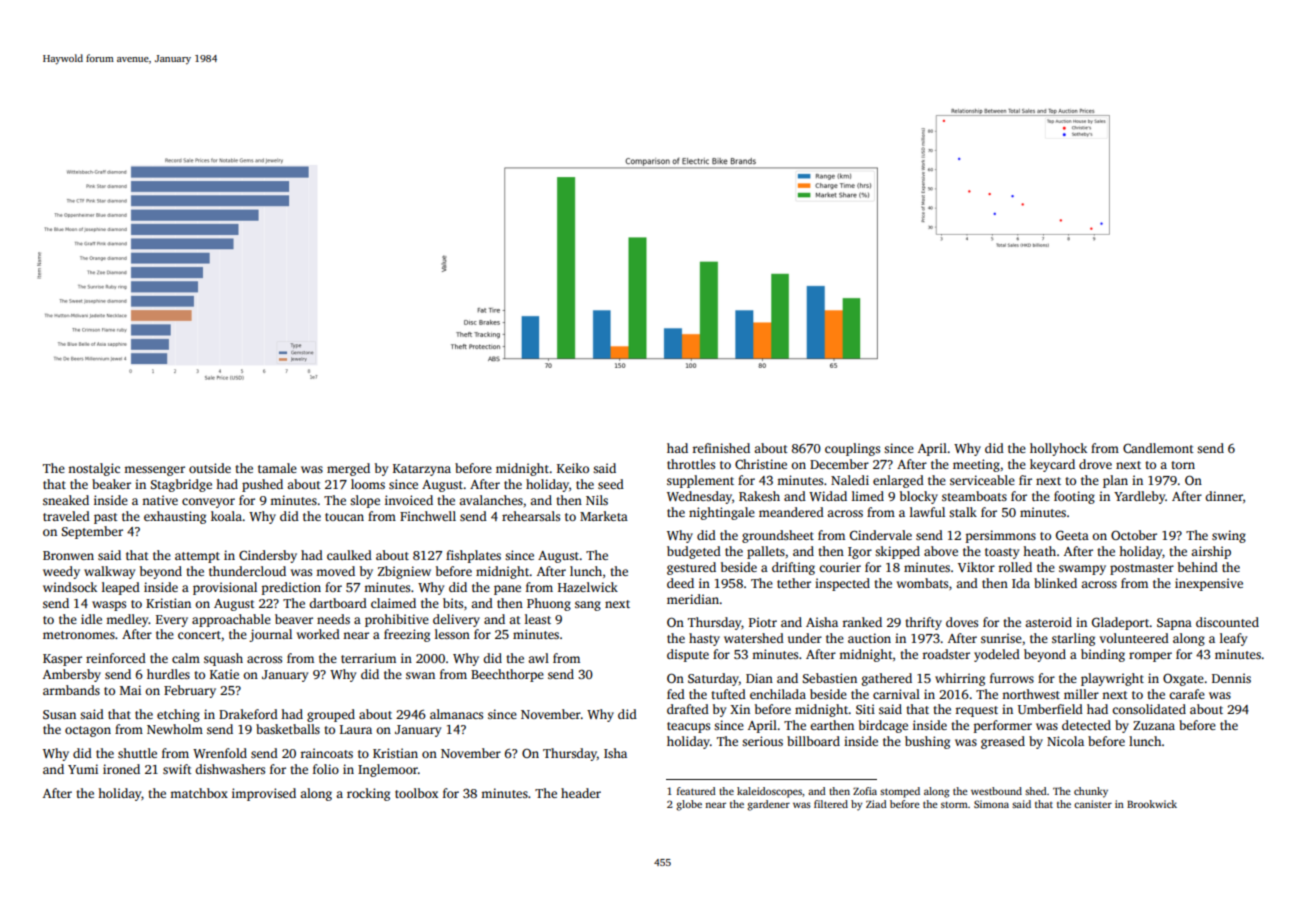 This screenshot has height=924, width=1308. Describe the element at coordinates (1158, 448) in the screenshot. I see `Candlemont` at that location.
